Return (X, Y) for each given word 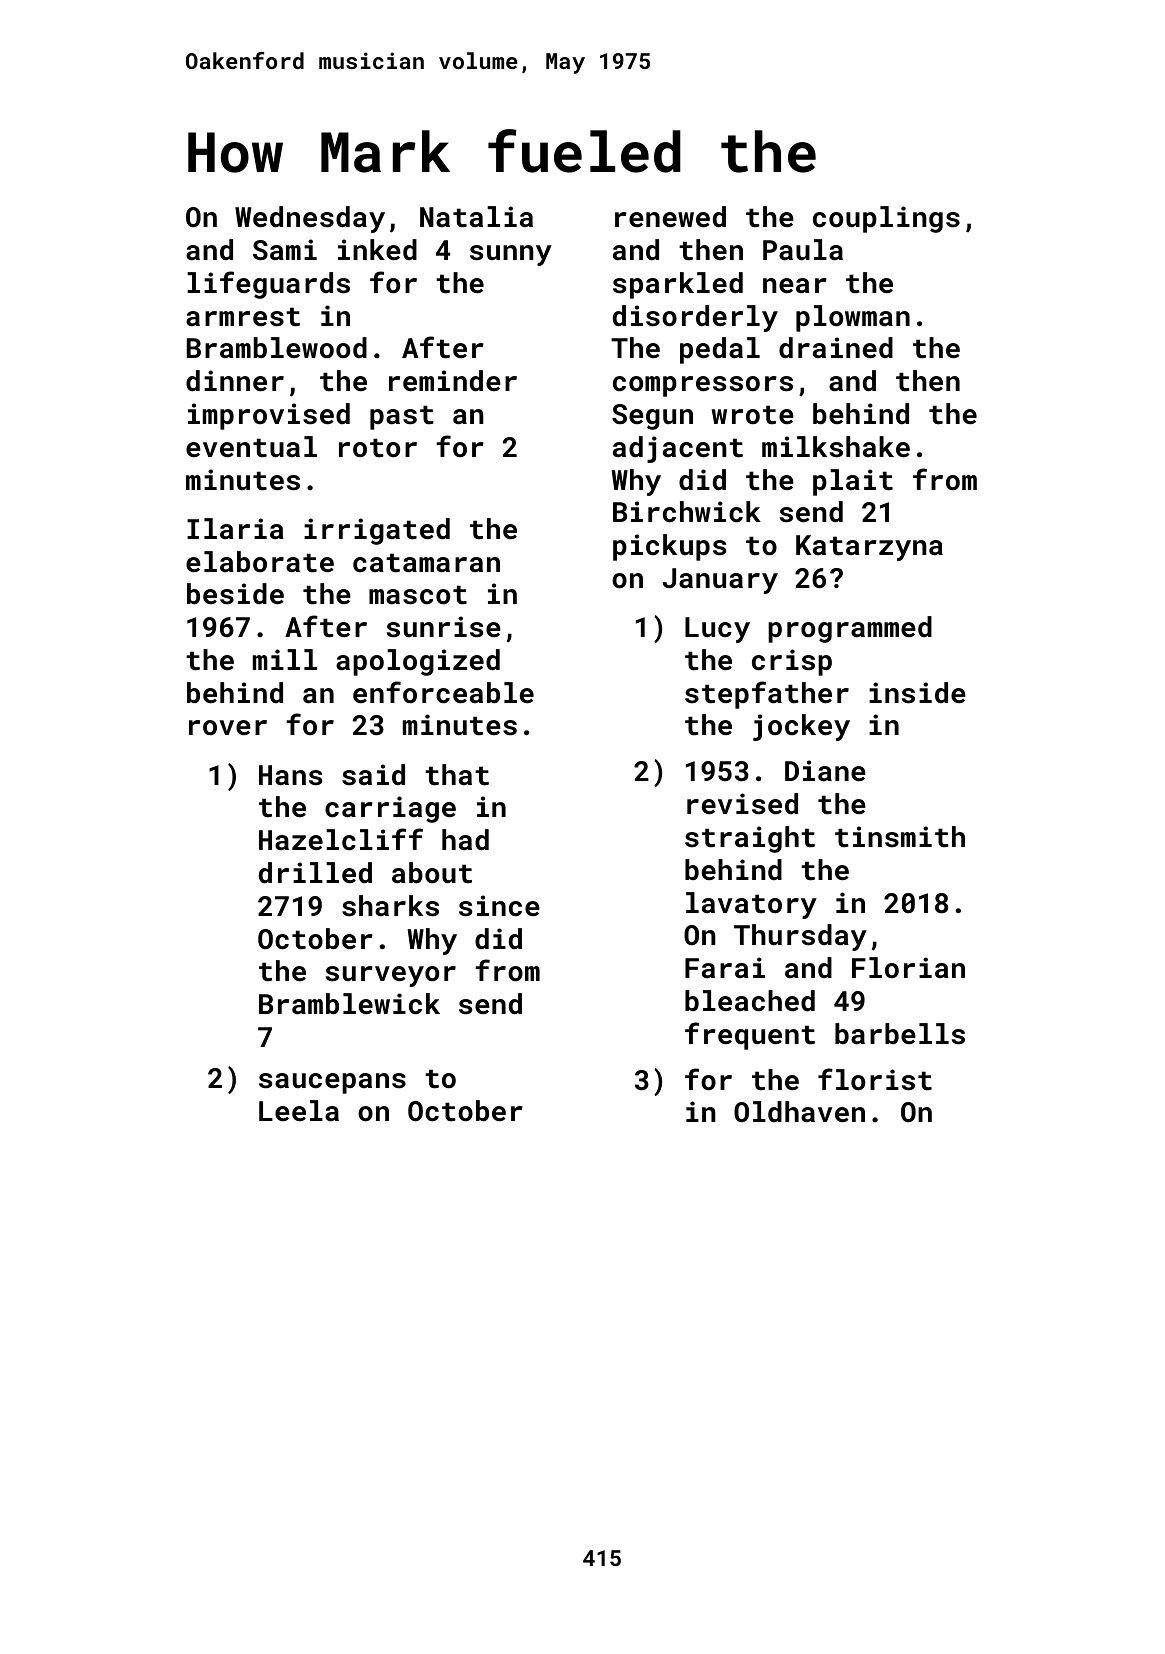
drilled (315, 873)
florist (875, 1079)
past (402, 417)
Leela (299, 1111)
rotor (378, 448)
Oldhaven (799, 1112)
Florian (908, 967)
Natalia (476, 217)
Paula (803, 250)
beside (235, 594)
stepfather (767, 695)
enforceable (443, 692)
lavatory (751, 905)
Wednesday (310, 219)
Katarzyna (869, 548)
